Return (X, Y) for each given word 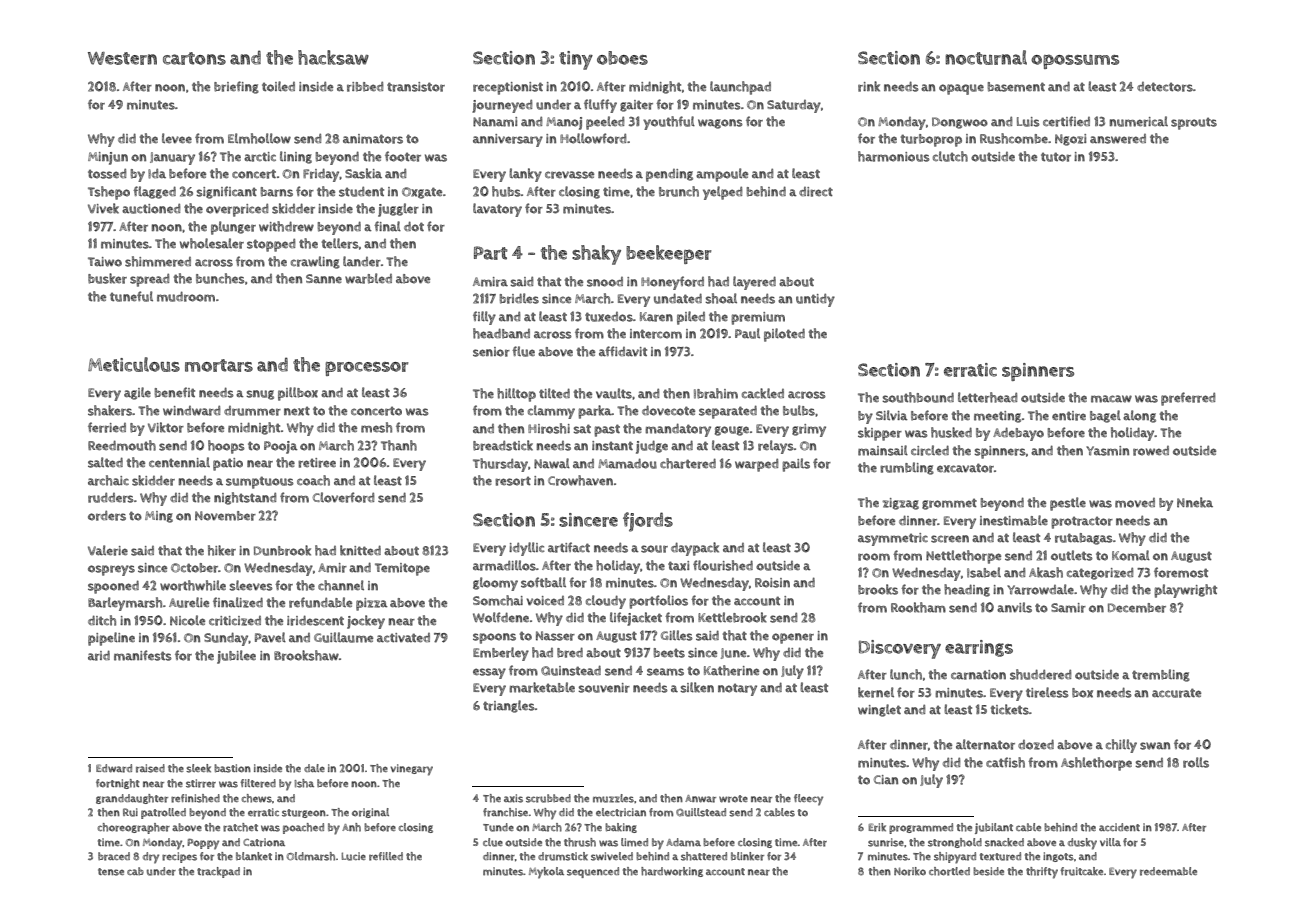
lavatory (497, 210)
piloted (784, 335)
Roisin (772, 583)
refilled (386, 856)
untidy (815, 300)
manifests (143, 655)
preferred (1188, 399)
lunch (906, 674)
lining (296, 157)
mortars (219, 365)
